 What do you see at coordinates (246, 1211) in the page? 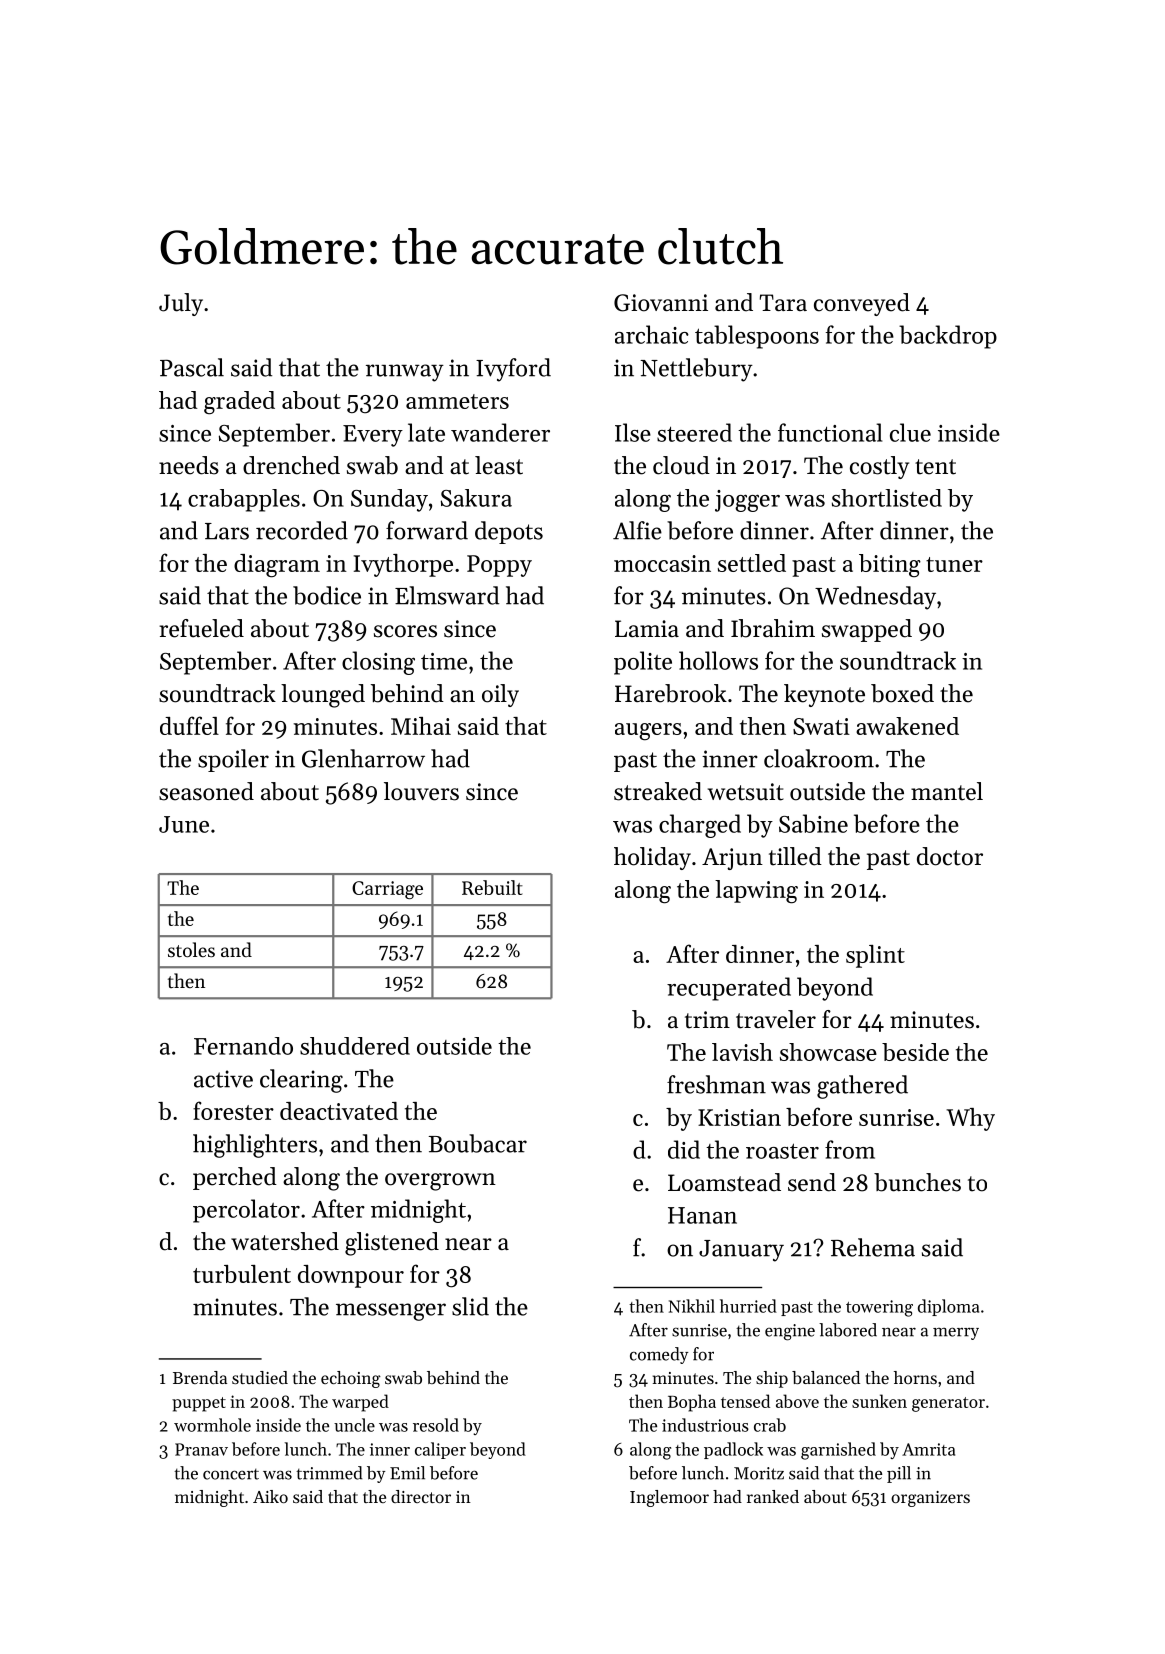
I see `percolator` at bounding box center [246, 1211].
